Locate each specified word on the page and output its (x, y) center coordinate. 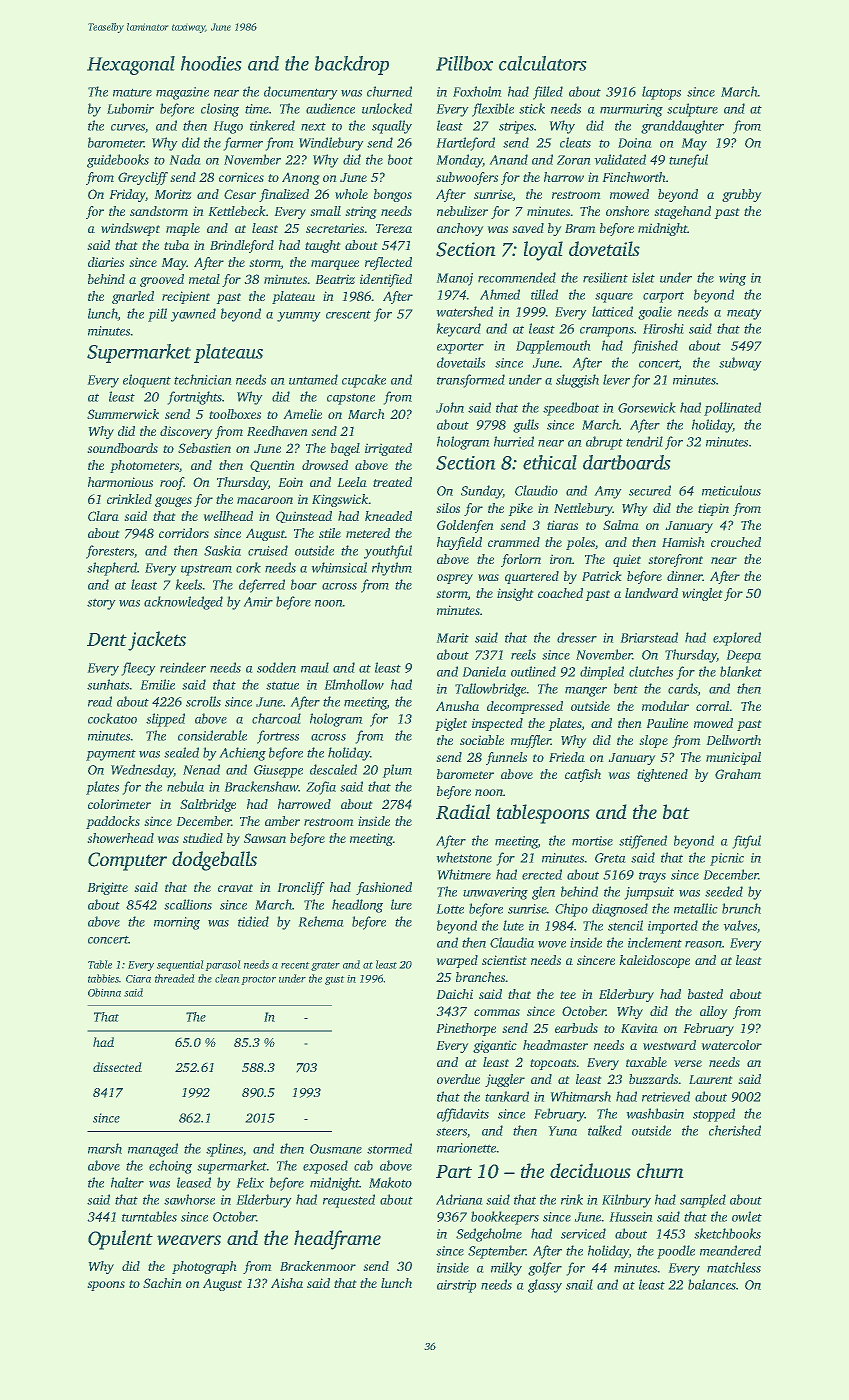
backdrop (352, 65)
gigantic (495, 1046)
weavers (189, 1240)
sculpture (692, 110)
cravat (235, 888)
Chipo (571, 910)
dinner (685, 576)
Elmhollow (354, 684)
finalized (284, 195)
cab (363, 1165)
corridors (184, 533)
